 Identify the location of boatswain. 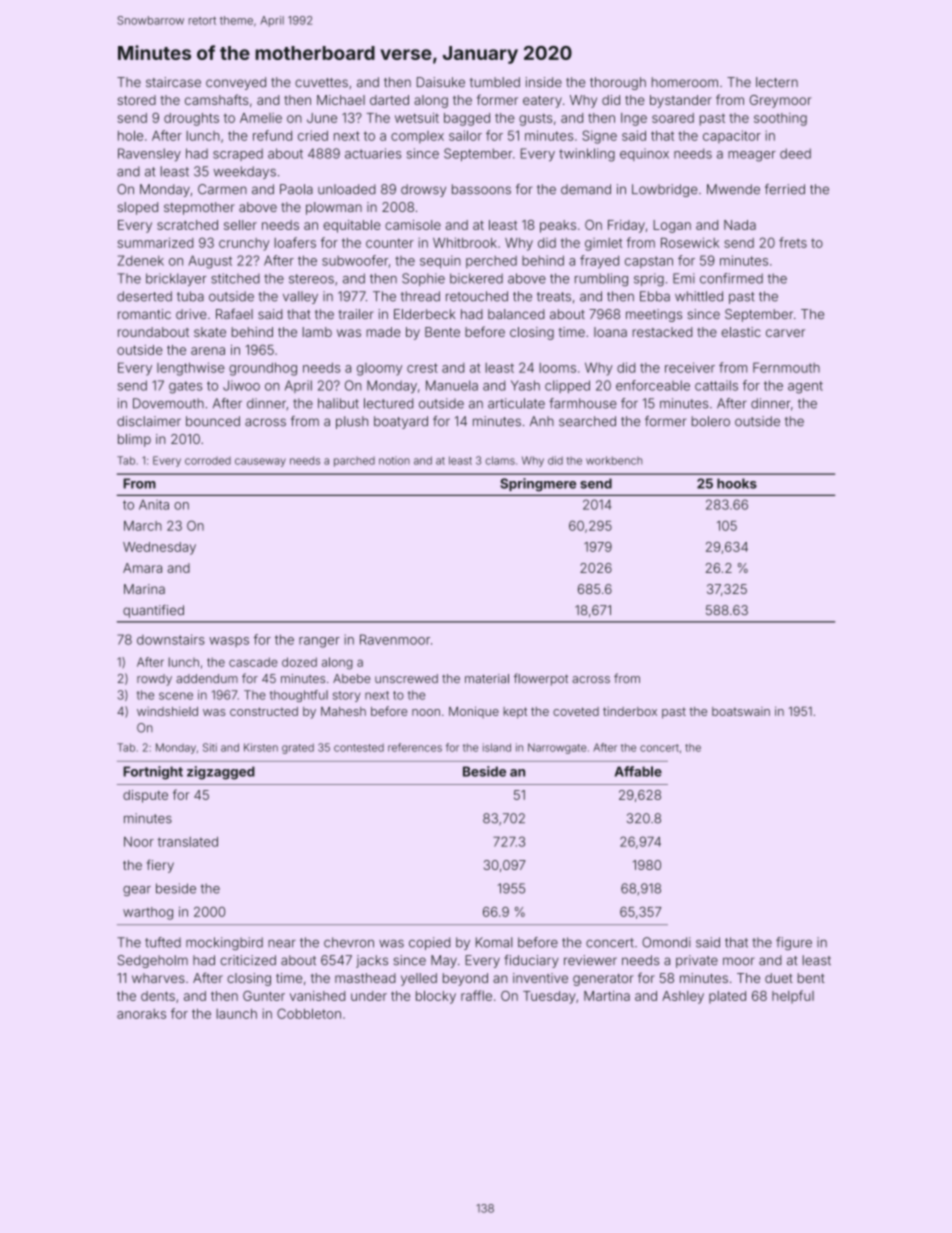
(741, 711).
